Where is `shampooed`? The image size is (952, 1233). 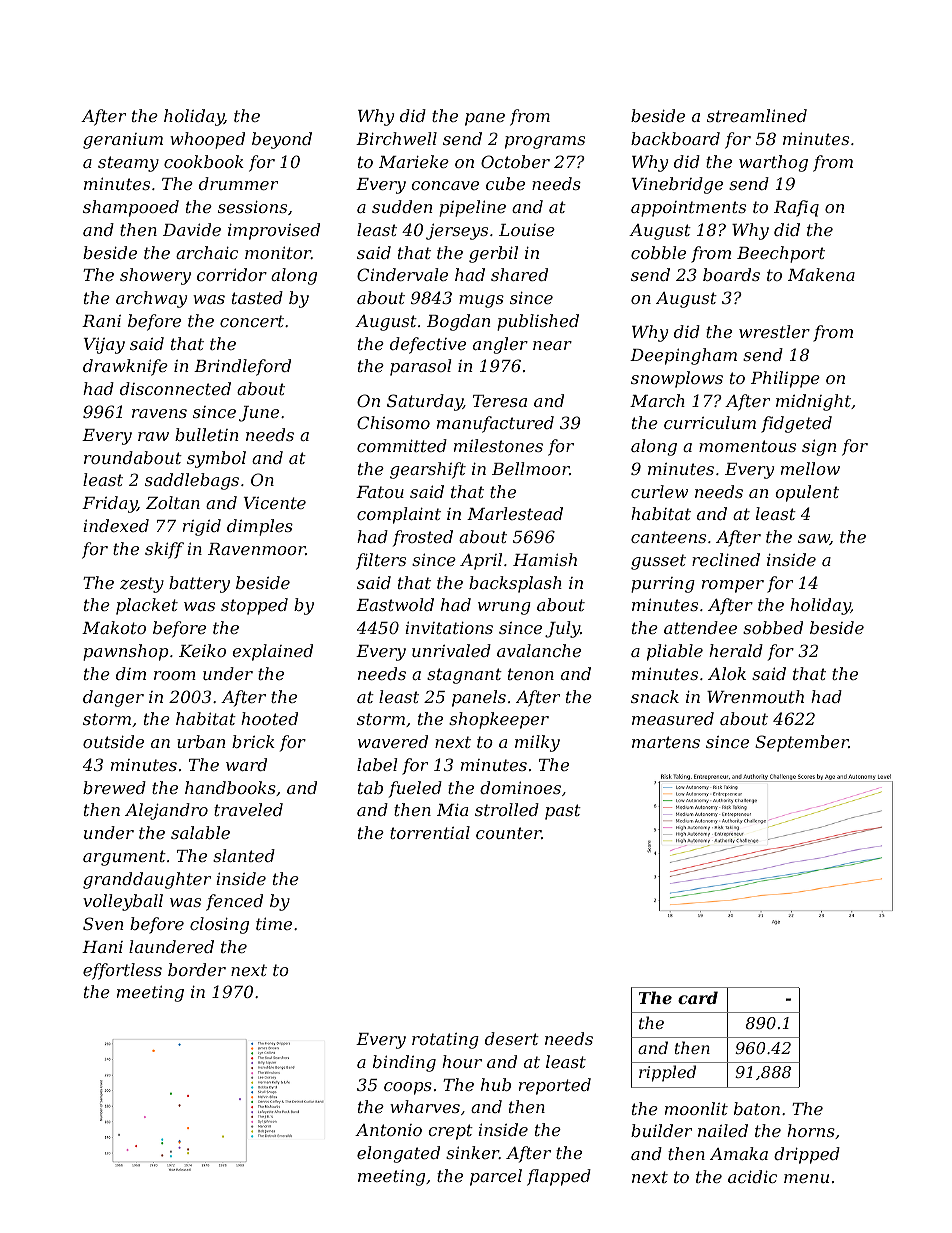
shampooed is located at coordinates (131, 208).
